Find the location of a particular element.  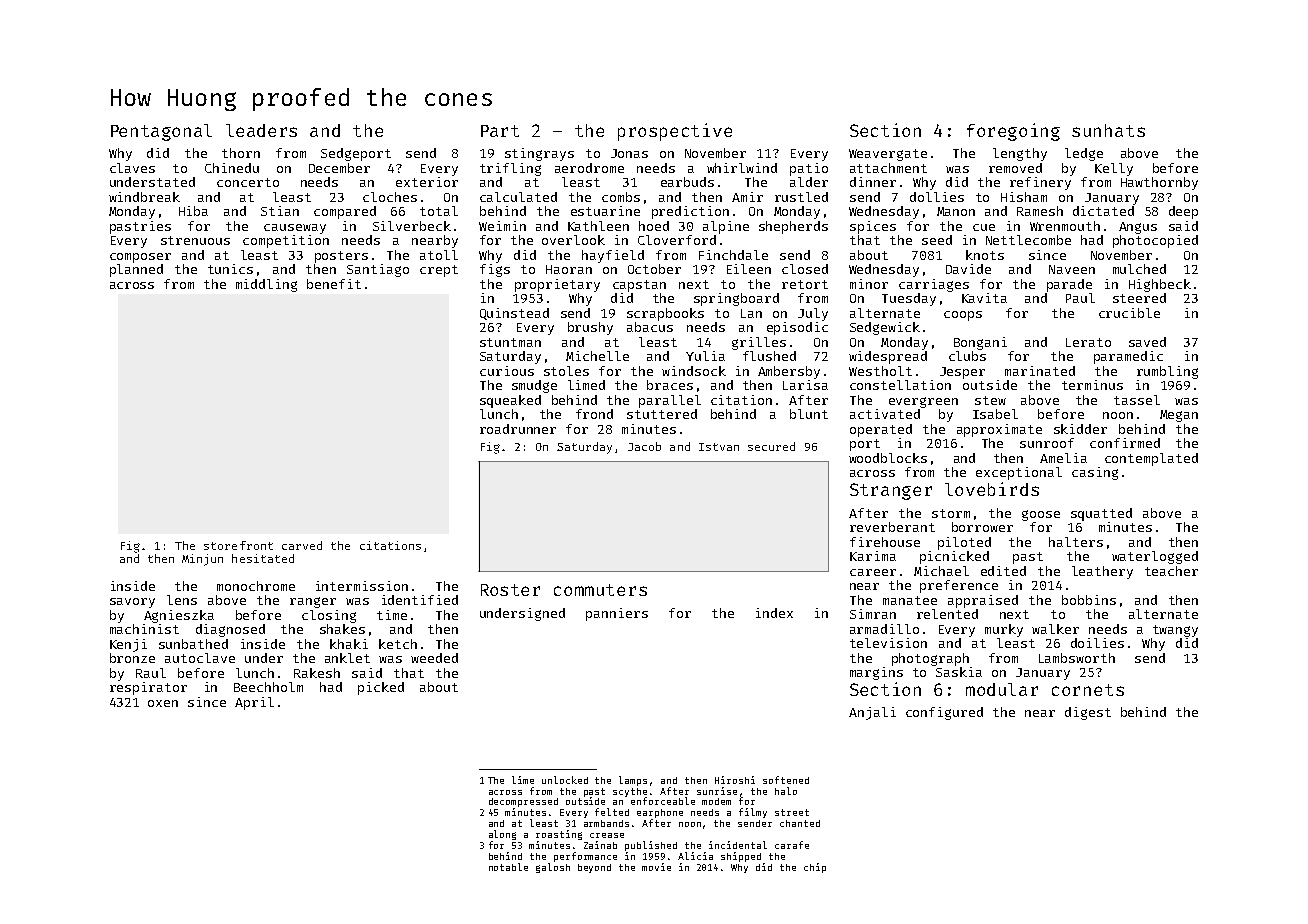

blunt is located at coordinates (809, 414).
